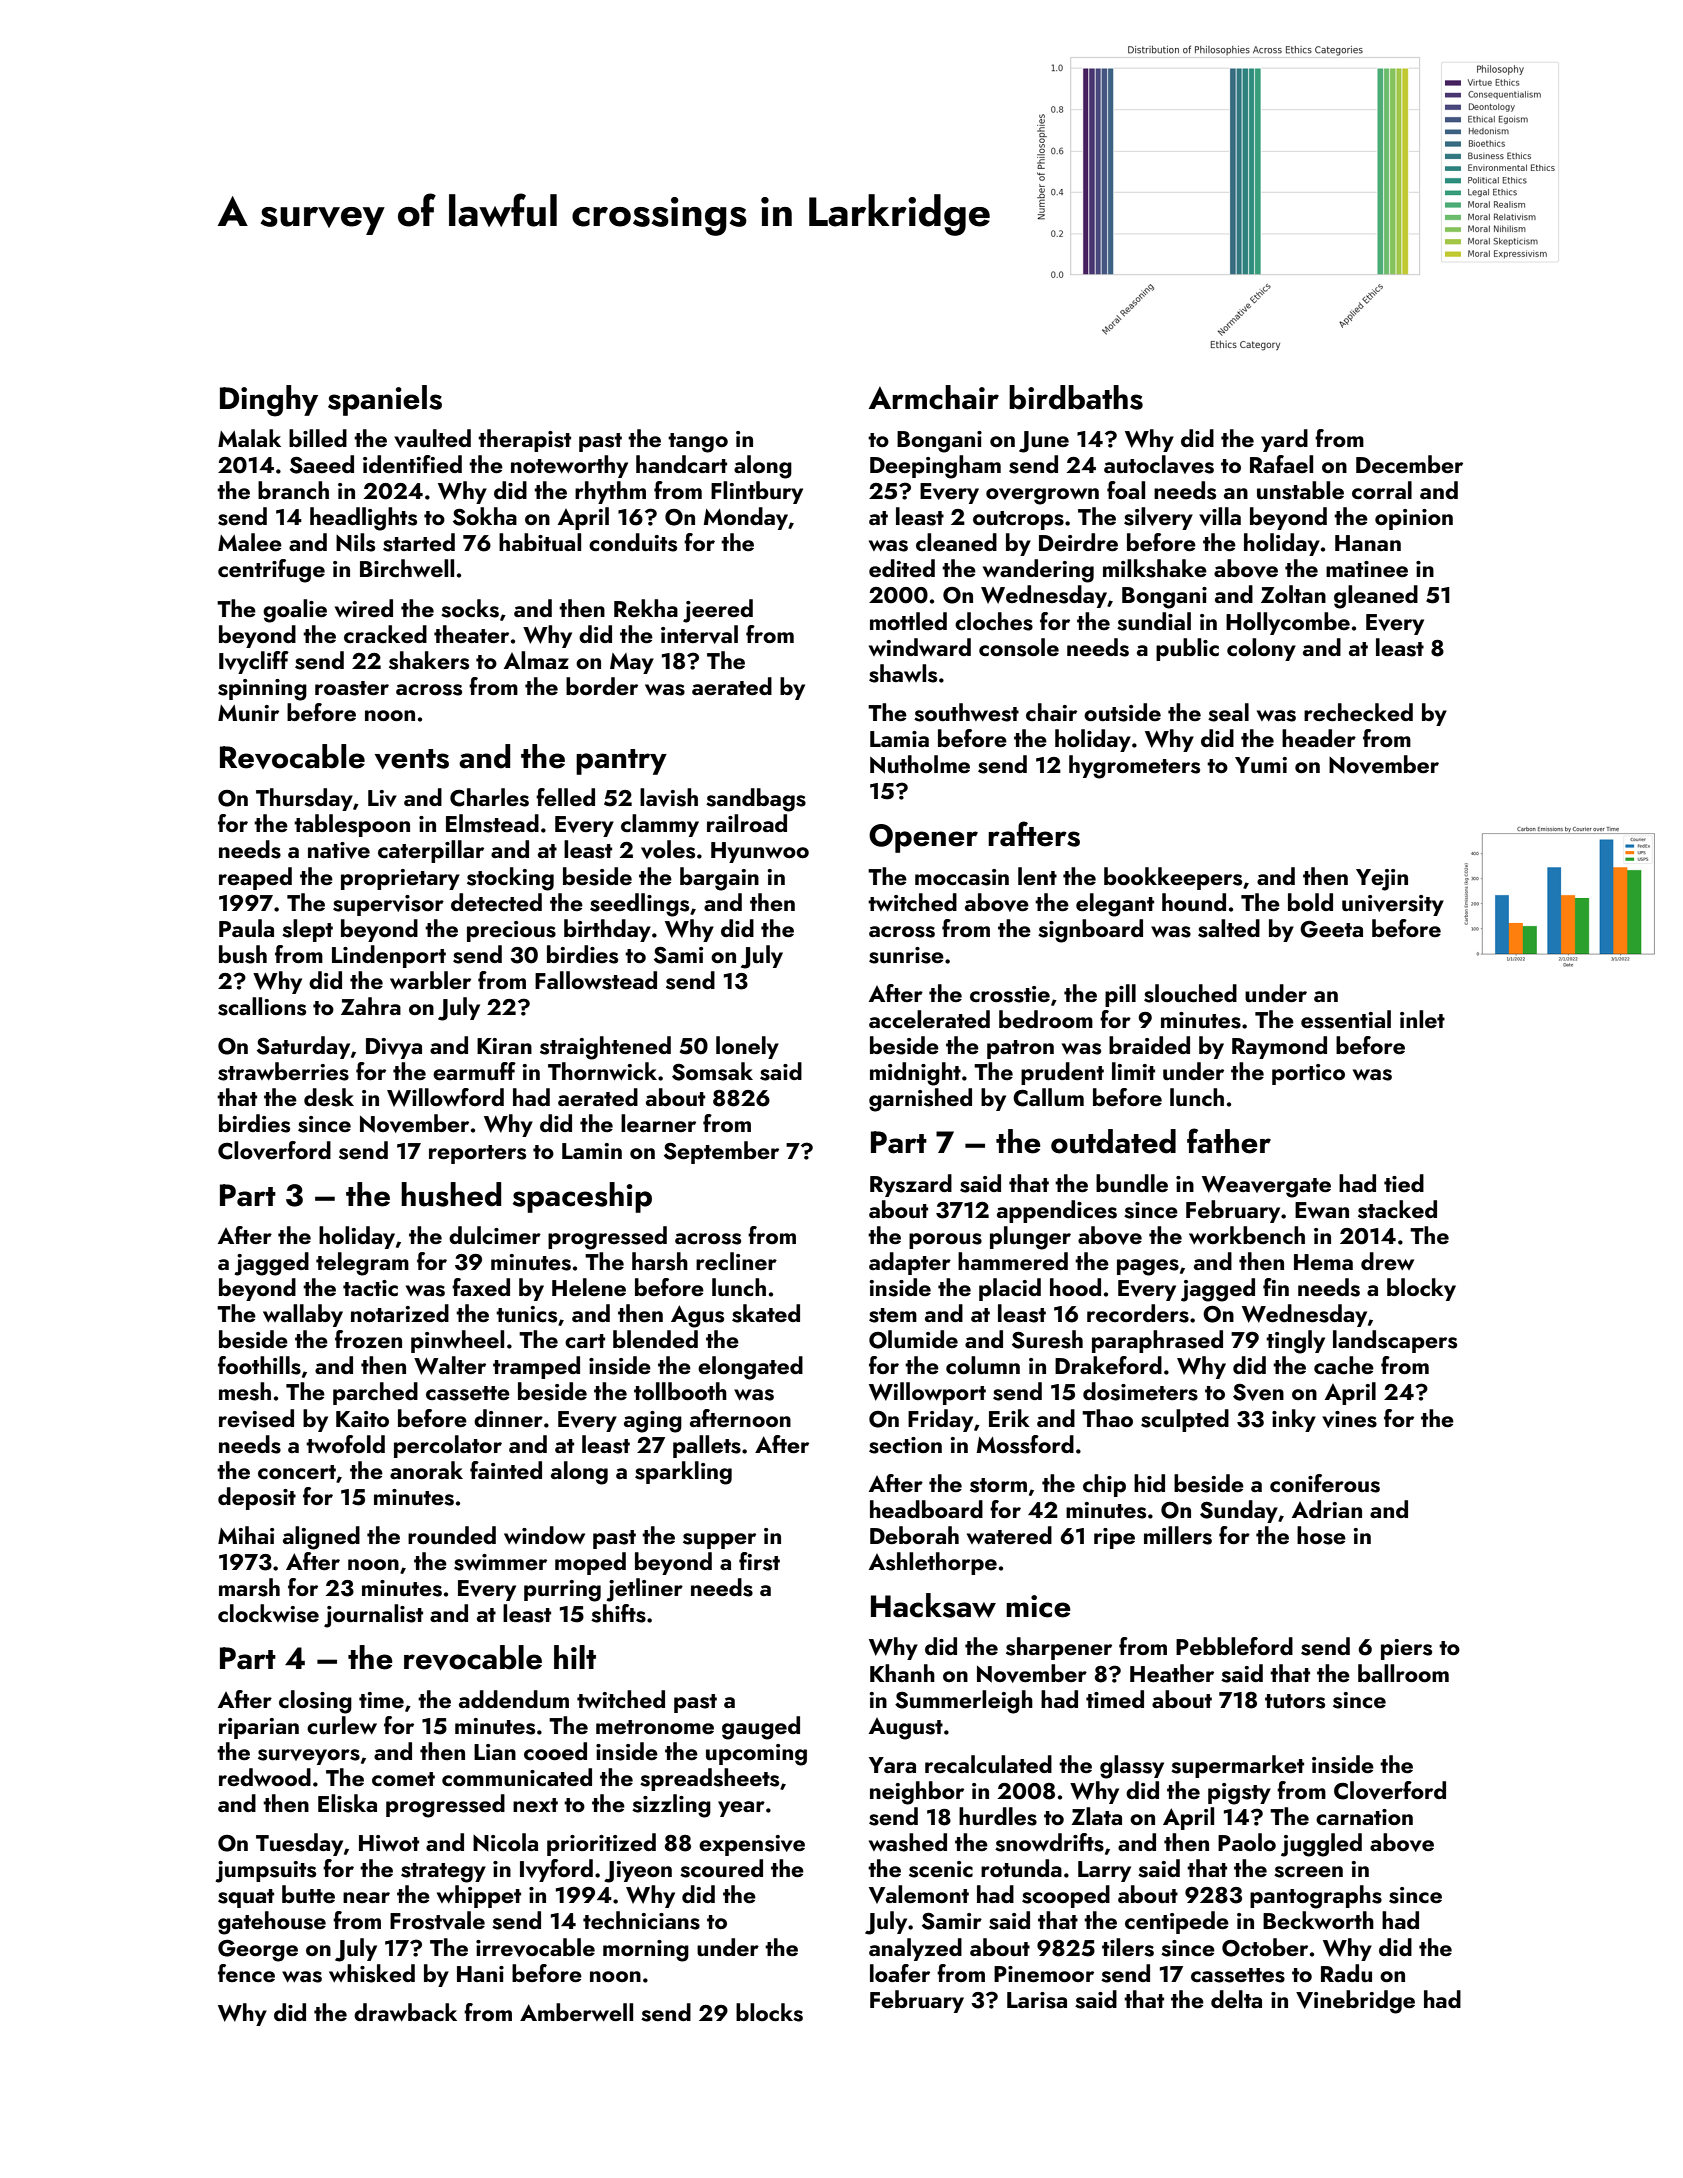 The height and width of the document is (2178, 1683). I want to click on garnished, so click(920, 1100).
